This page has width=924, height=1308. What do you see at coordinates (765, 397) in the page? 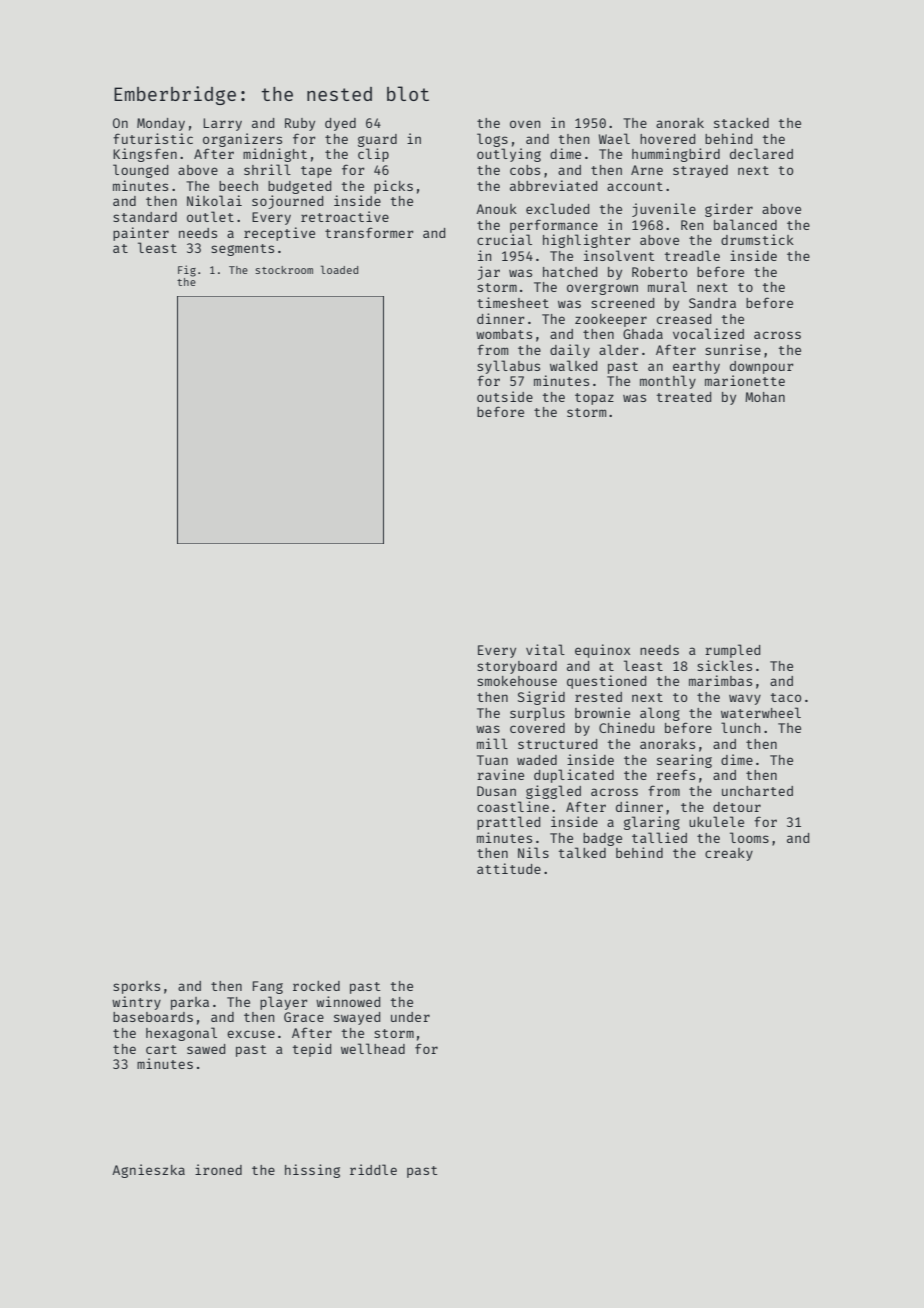
I see `Mohan` at bounding box center [765, 397].
